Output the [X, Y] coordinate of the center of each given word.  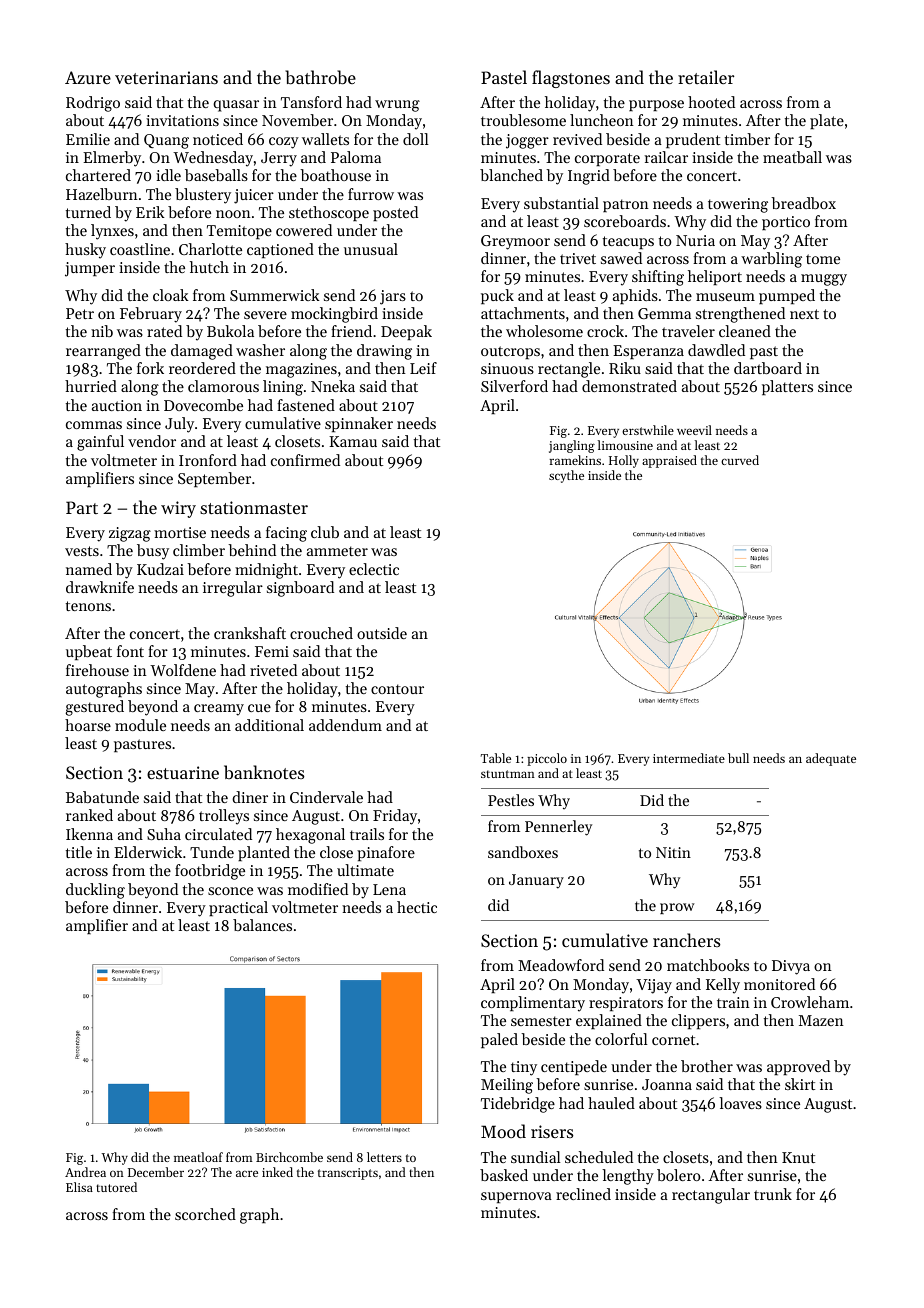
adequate [831, 759]
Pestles [511, 800]
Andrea [85, 1172]
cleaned [745, 331]
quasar [236, 106]
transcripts [348, 1174]
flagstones [571, 79]
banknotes [264, 772]
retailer [706, 77]
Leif [423, 368]
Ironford [208, 460]
